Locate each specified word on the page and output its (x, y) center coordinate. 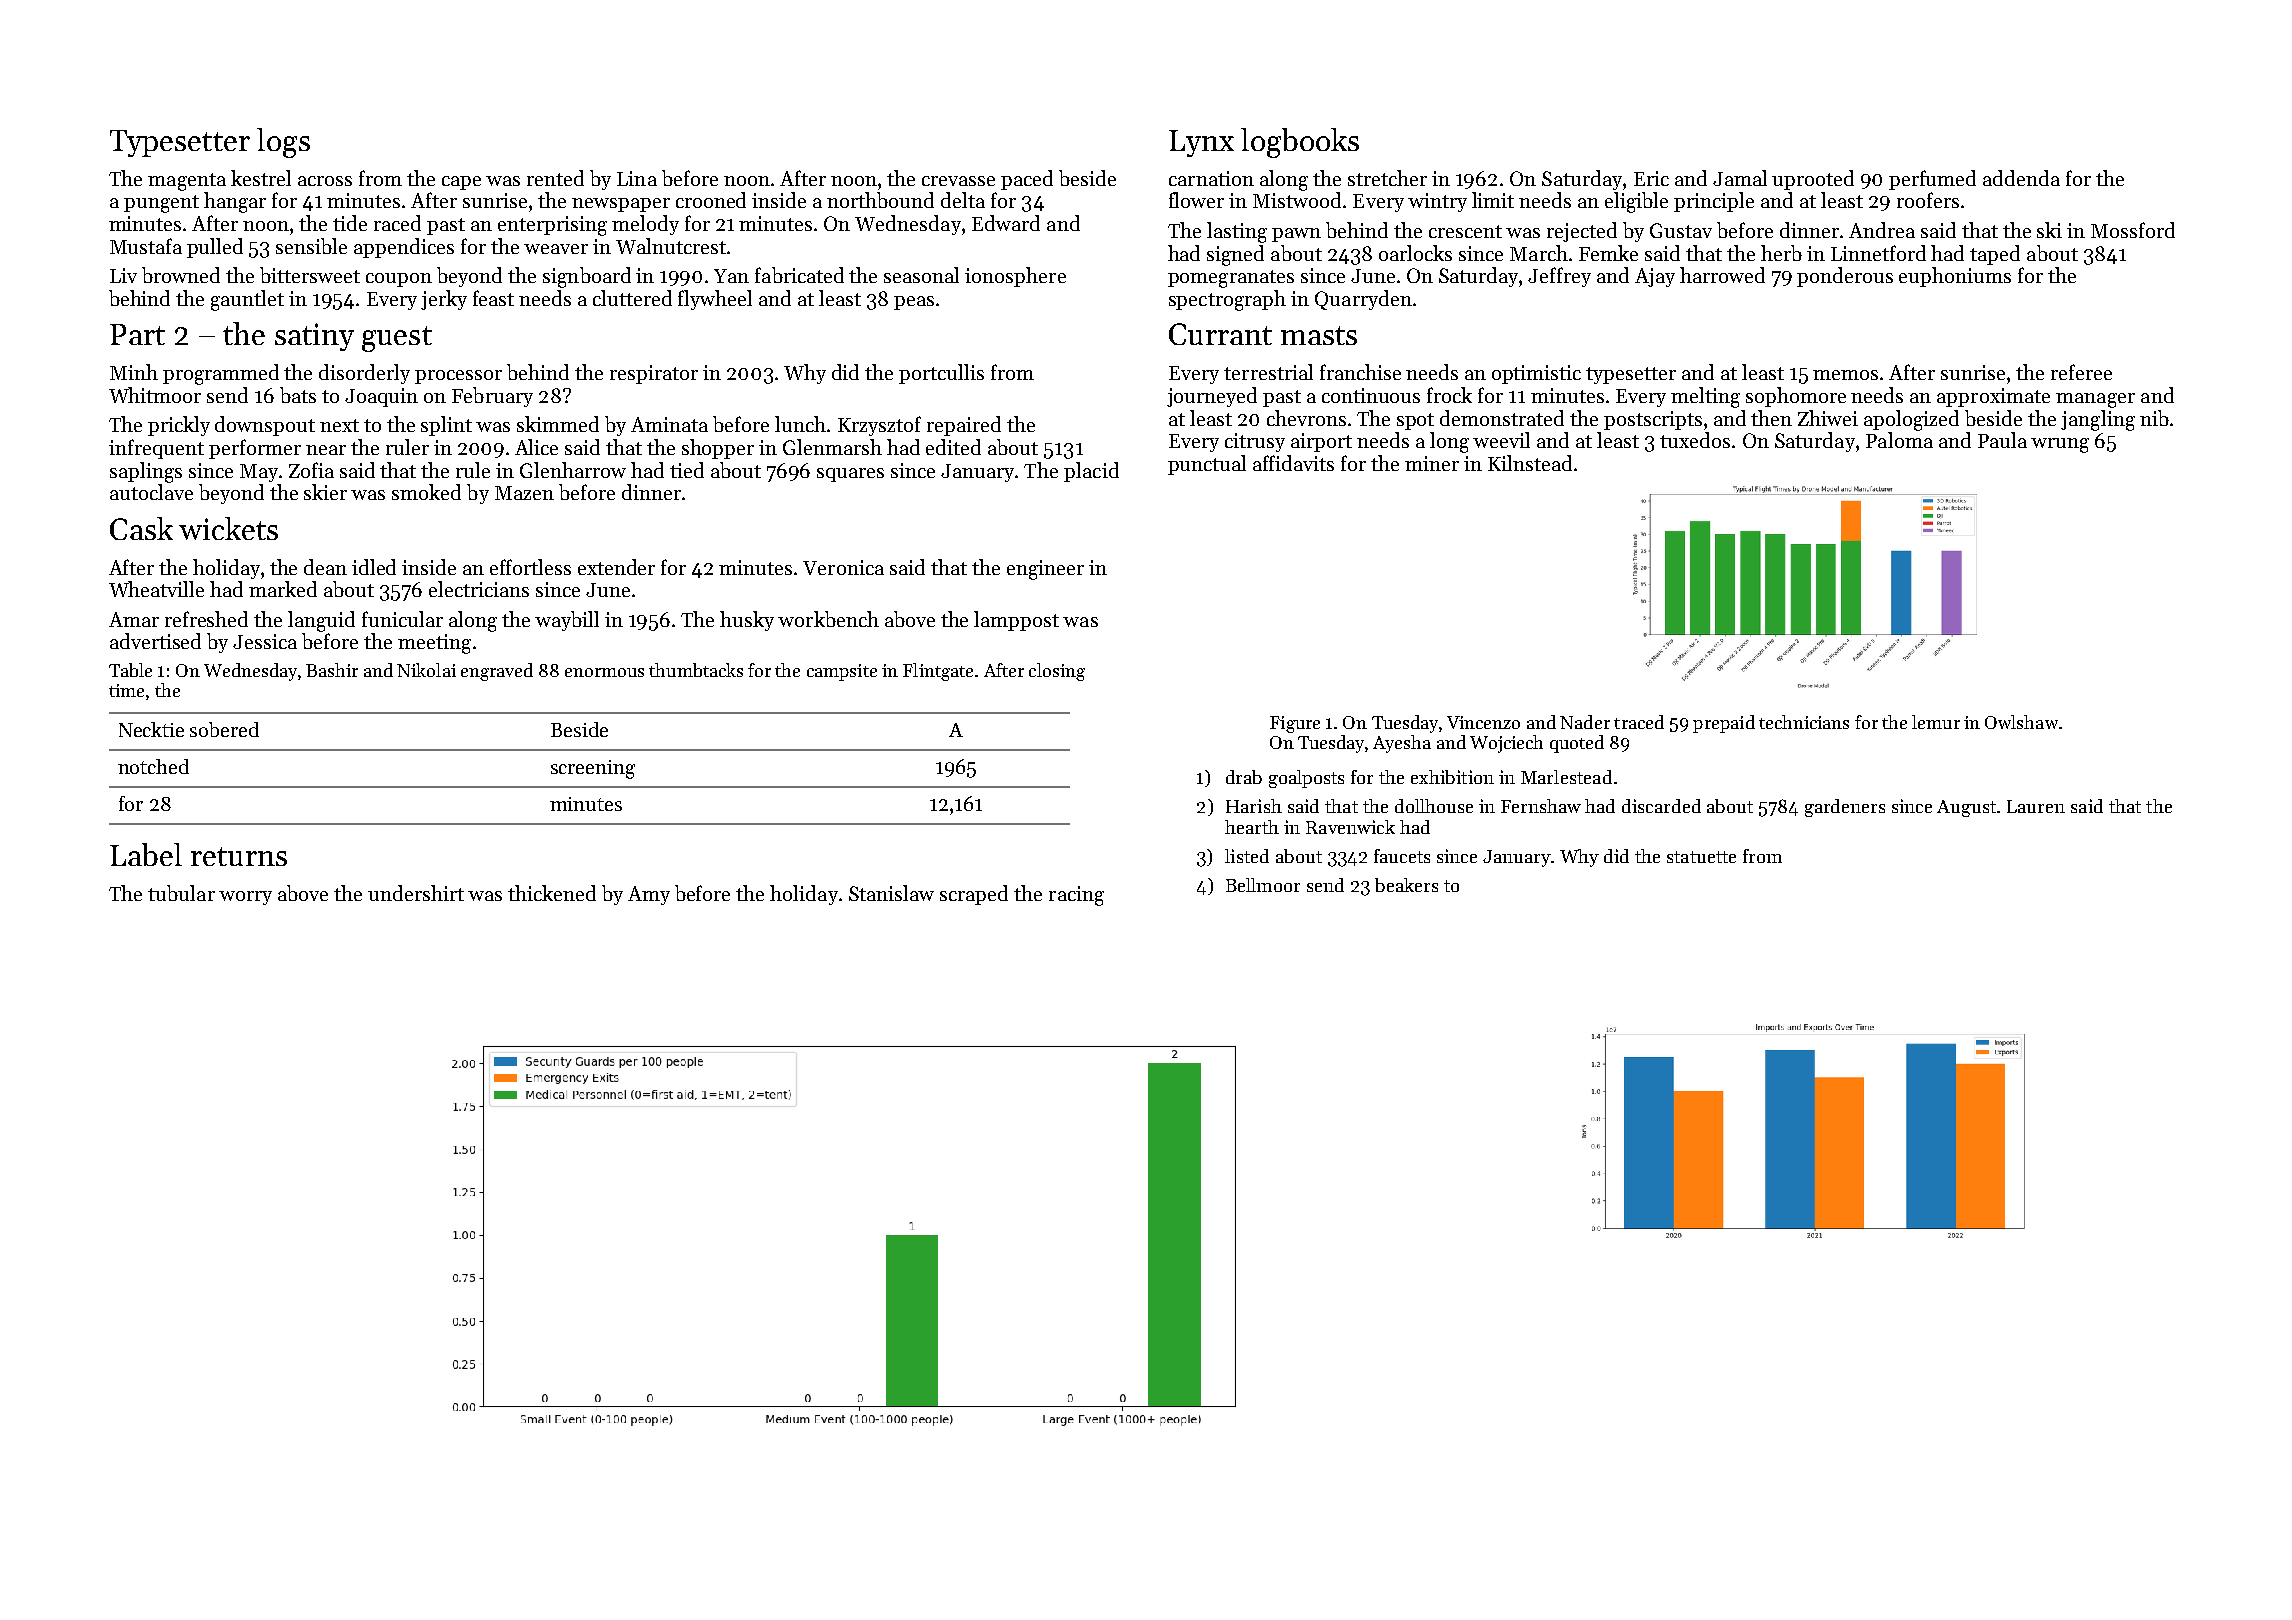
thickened (552, 893)
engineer (1045, 570)
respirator (654, 374)
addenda (2021, 178)
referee (2081, 372)
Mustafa (146, 246)
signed (1235, 255)
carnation (1211, 178)
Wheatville (156, 589)
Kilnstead (1530, 463)
